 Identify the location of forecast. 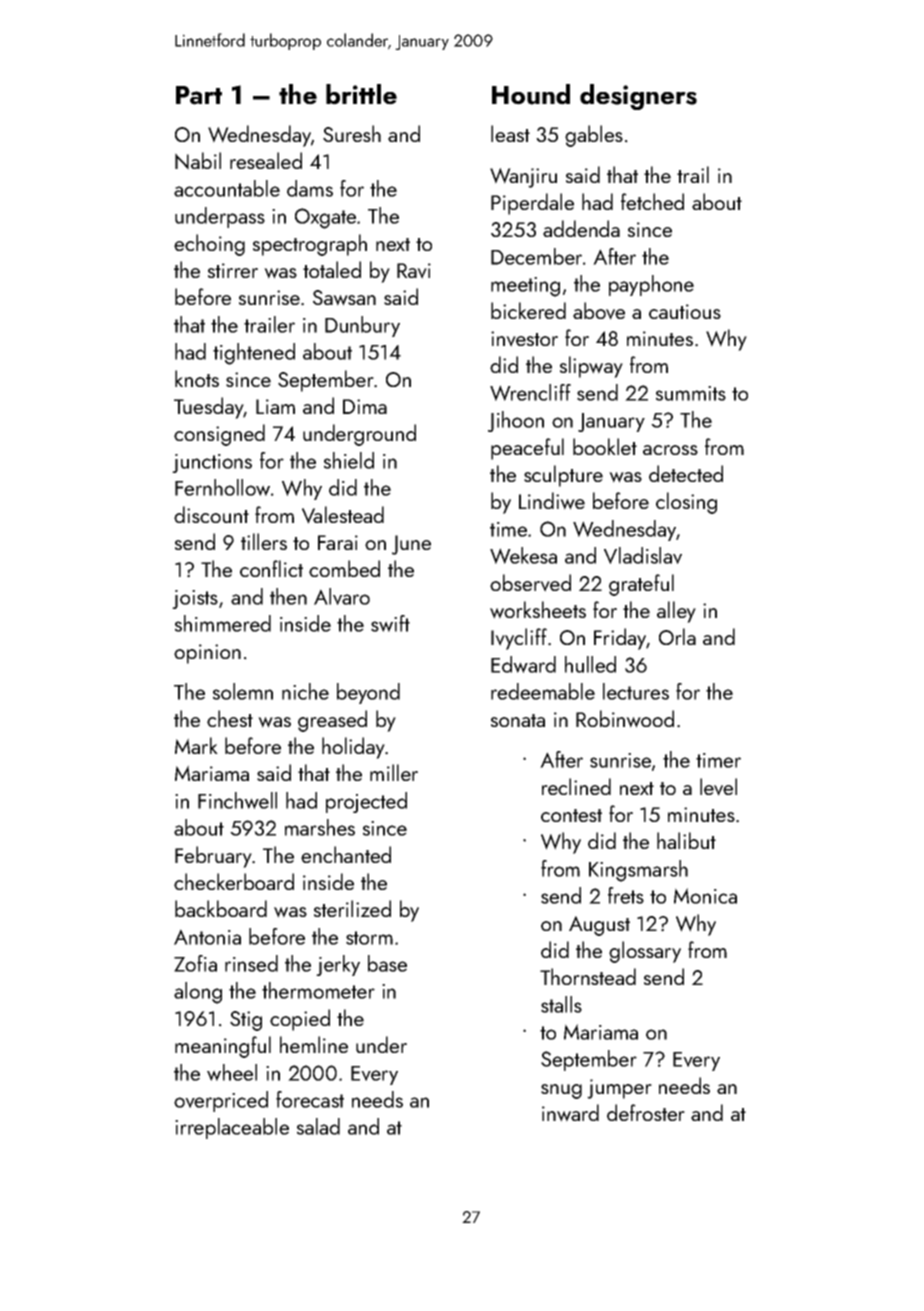
(310, 1099).
